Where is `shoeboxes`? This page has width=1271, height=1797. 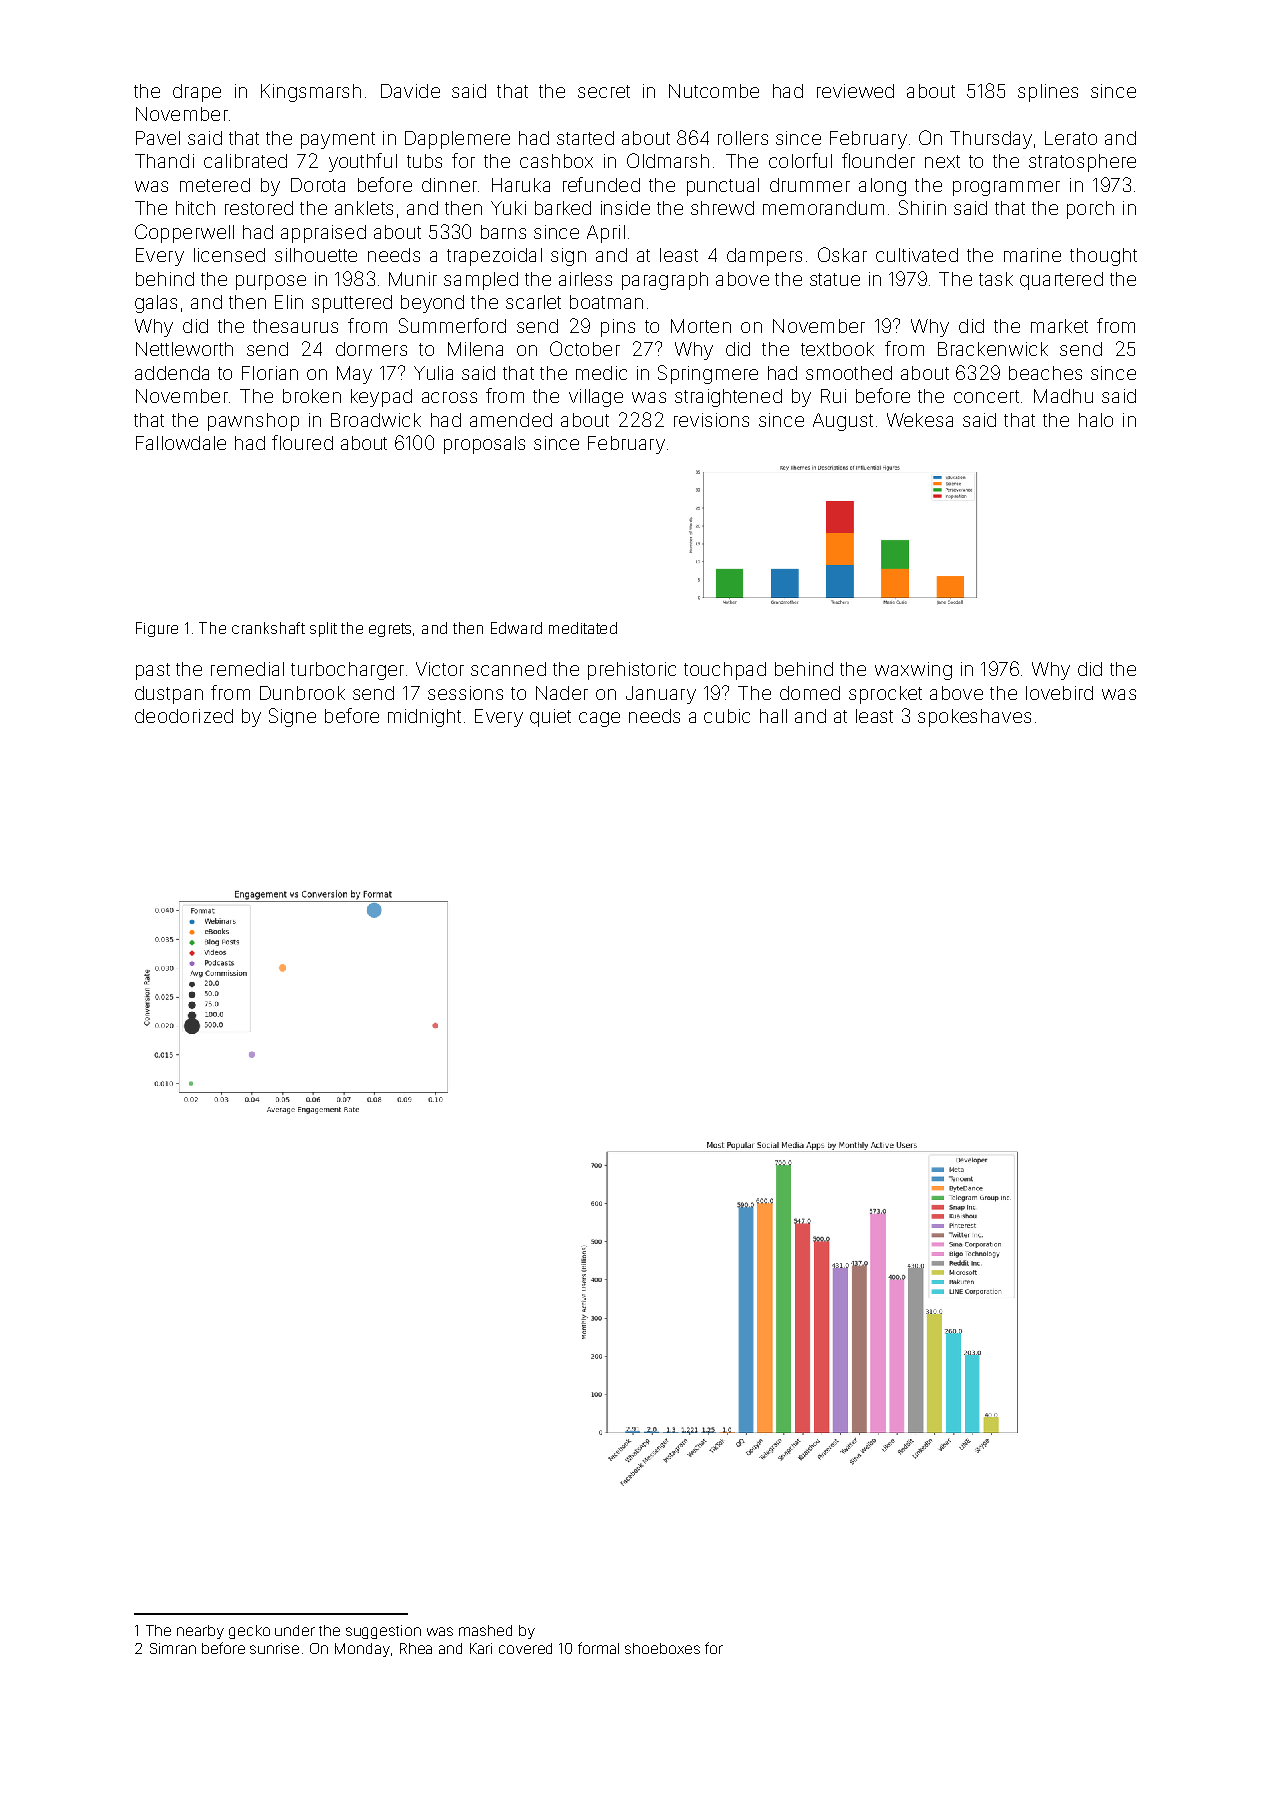 shoeboxes is located at coordinates (662, 1648).
